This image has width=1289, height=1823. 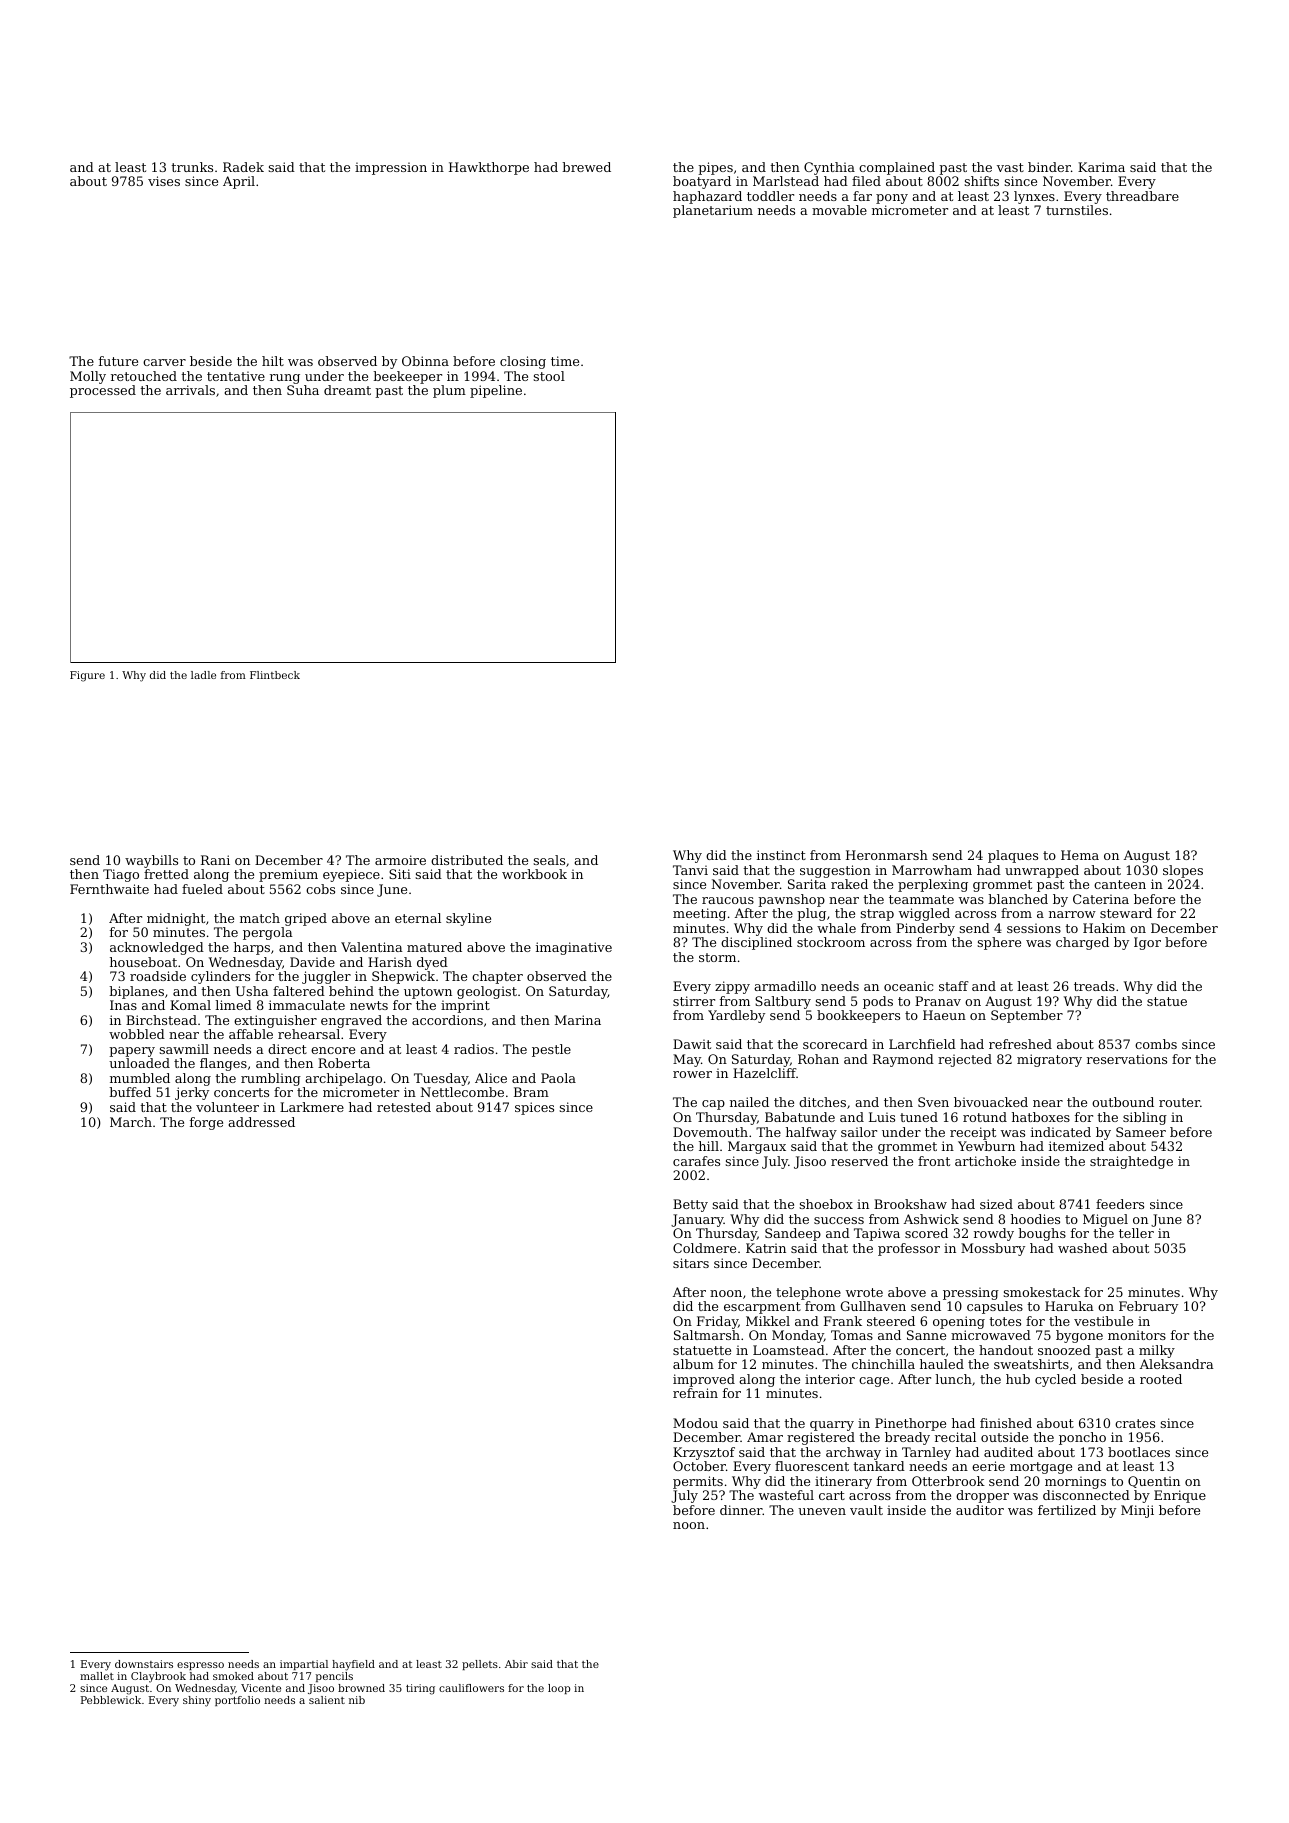 What do you see at coordinates (1101, 167) in the image?
I see `Karima` at bounding box center [1101, 167].
